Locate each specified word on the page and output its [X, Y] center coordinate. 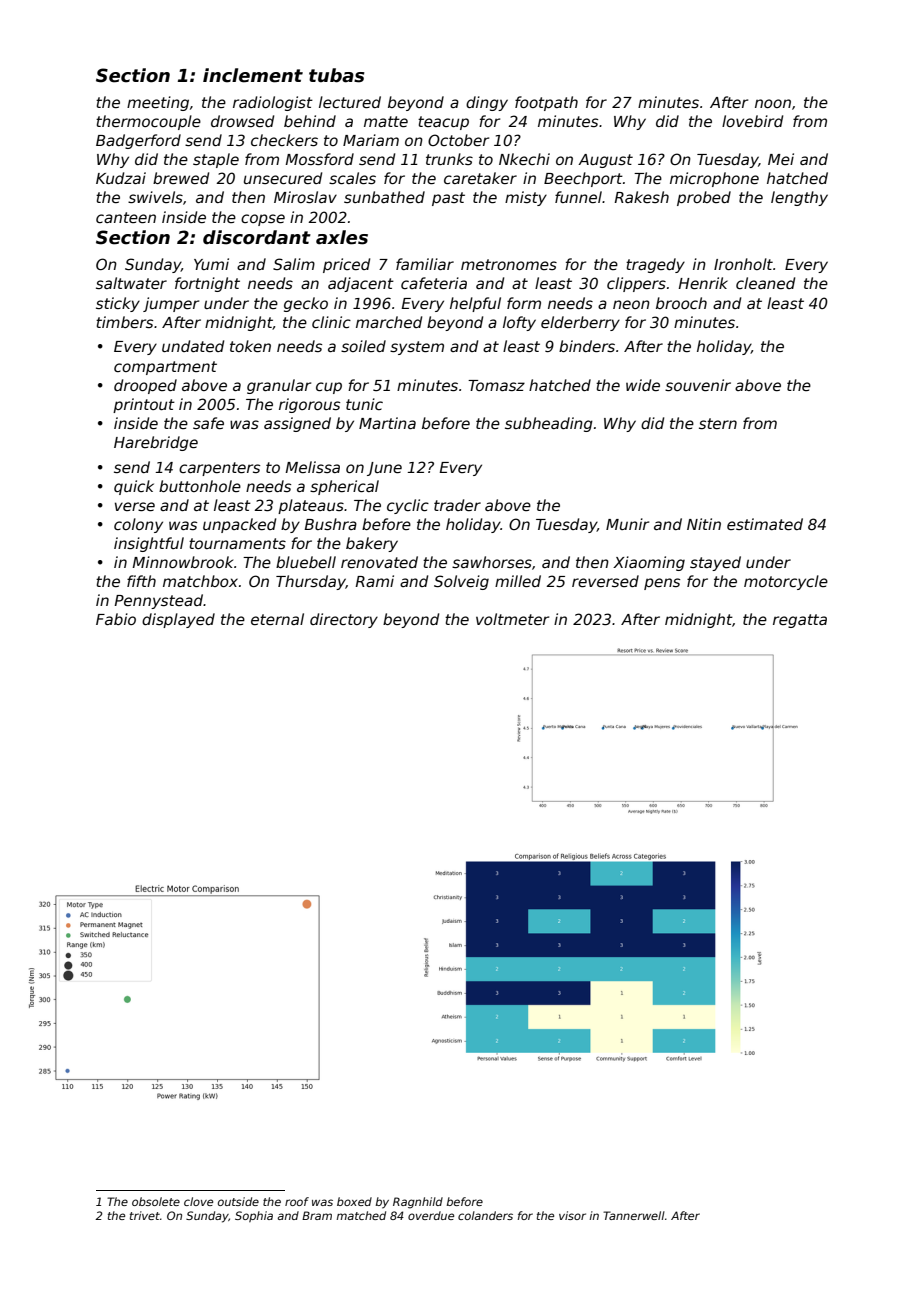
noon [773, 103]
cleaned [765, 283]
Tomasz [496, 385]
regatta [800, 621]
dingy [487, 103]
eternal [277, 619]
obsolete [156, 1201]
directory [344, 620]
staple [216, 160]
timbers [124, 322]
